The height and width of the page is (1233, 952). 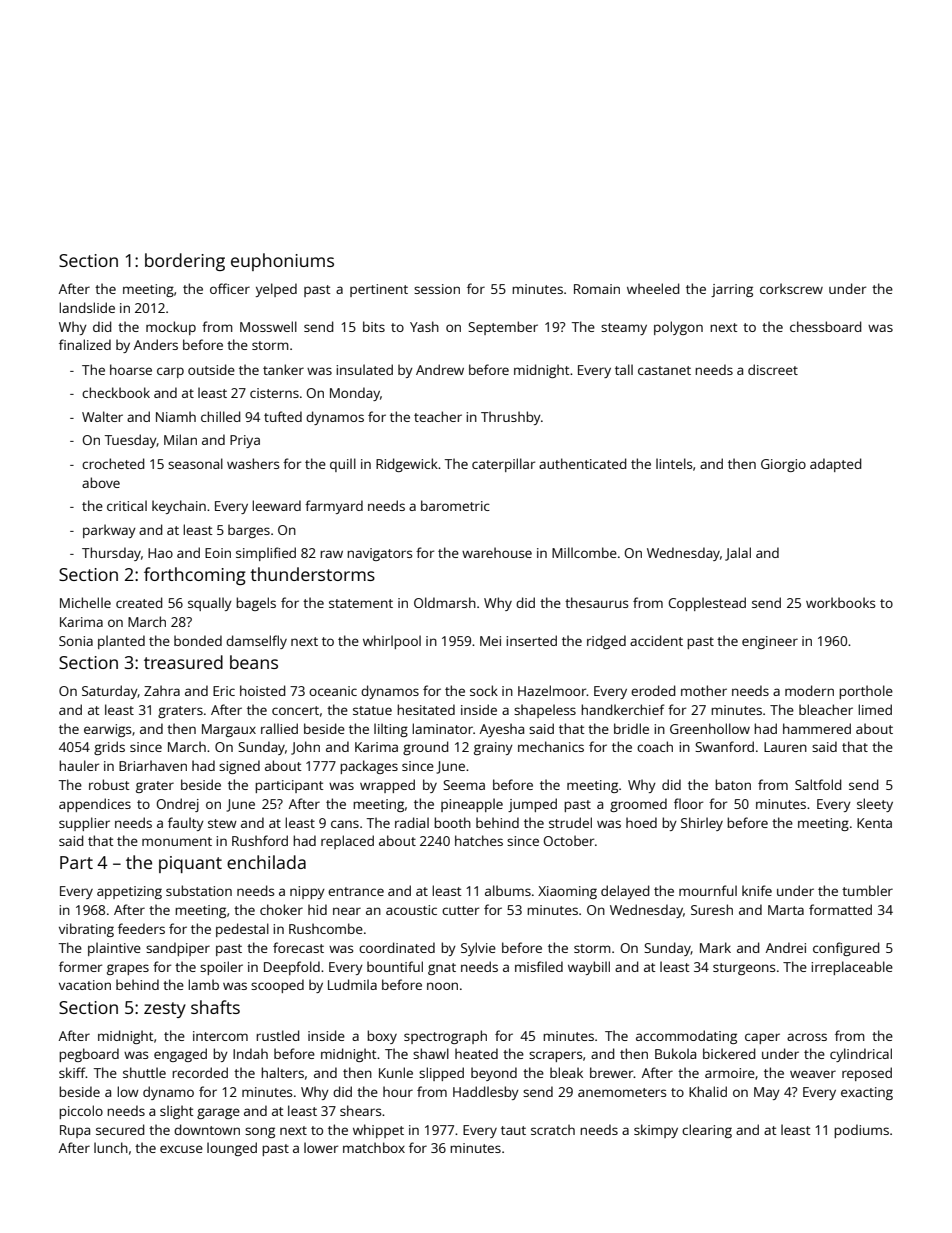 What do you see at coordinates (282, 262) in the page?
I see `euphoniums` at bounding box center [282, 262].
